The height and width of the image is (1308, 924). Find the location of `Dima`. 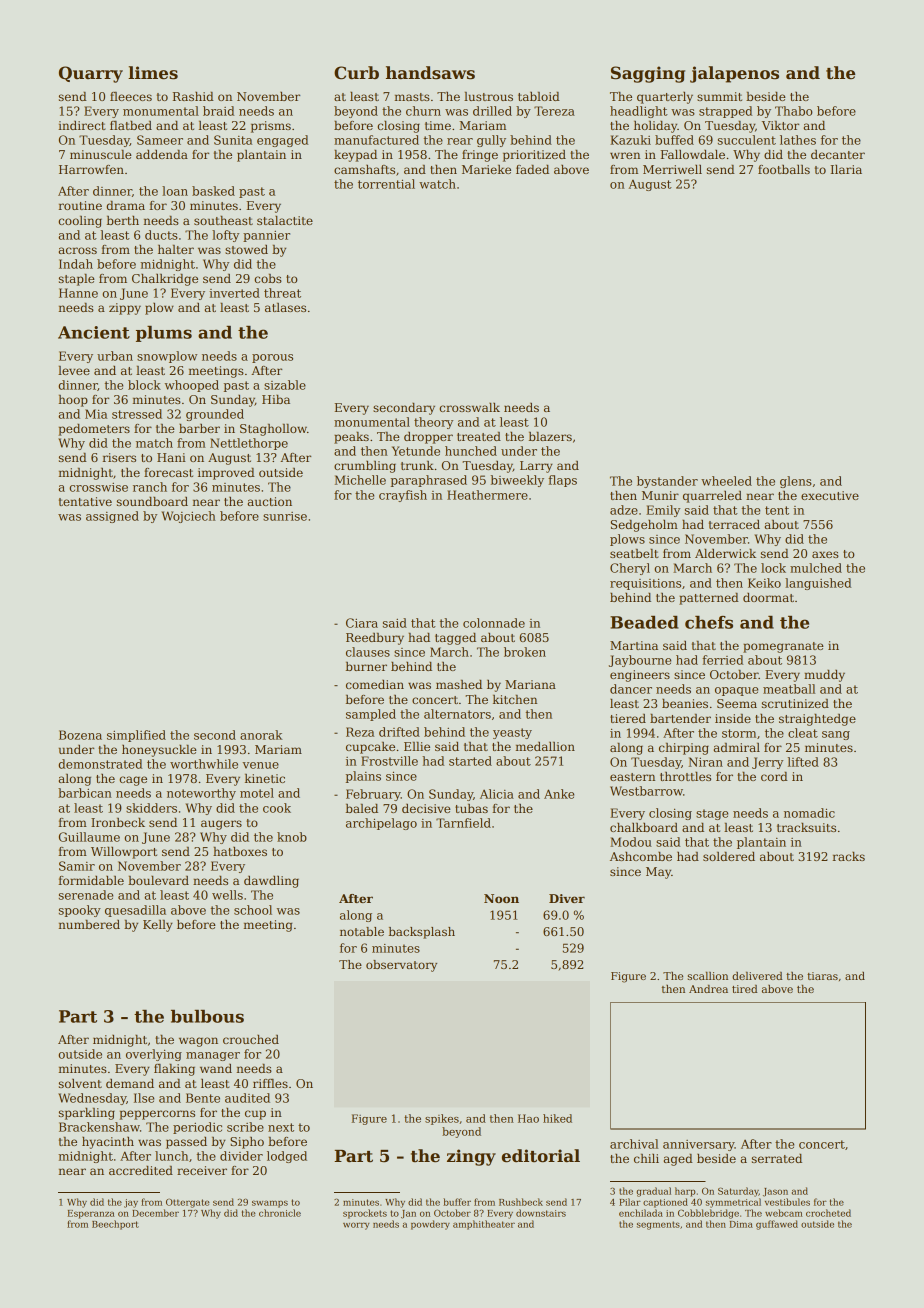

Dima is located at coordinates (741, 1224).
